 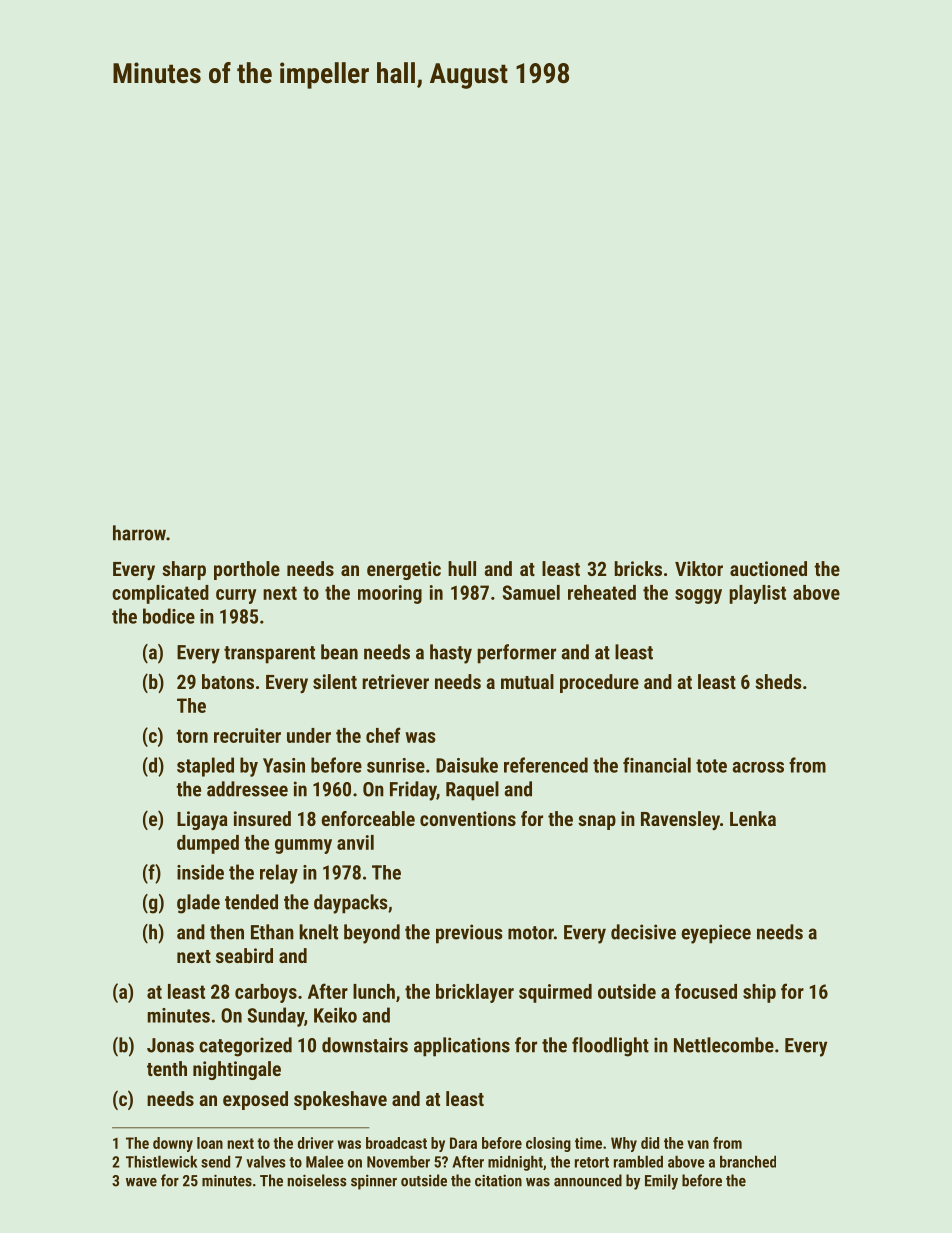 What do you see at coordinates (200, 872) in the screenshot?
I see `inside` at bounding box center [200, 872].
